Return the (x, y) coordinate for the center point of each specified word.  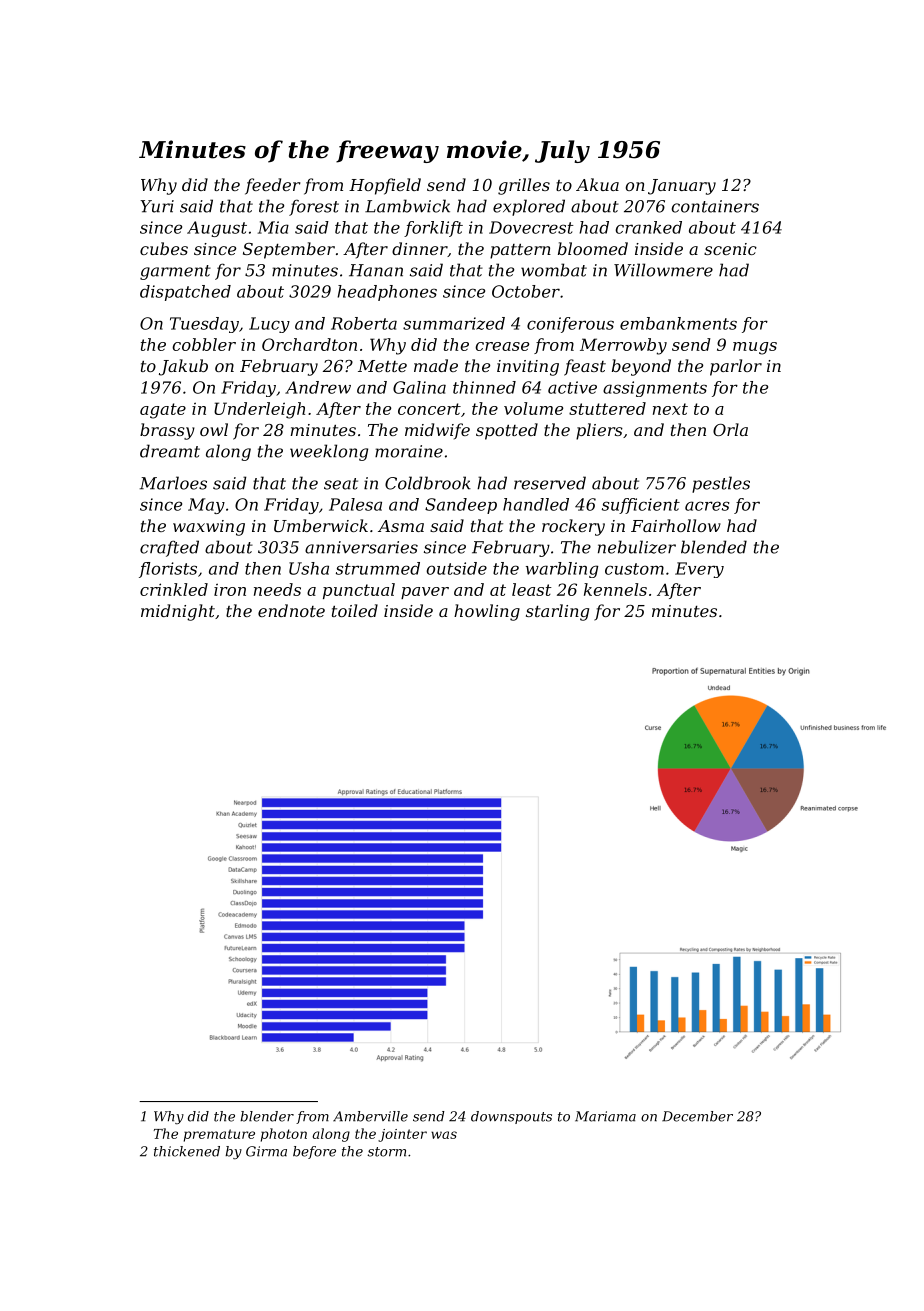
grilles (524, 186)
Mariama (605, 1116)
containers (715, 206)
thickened (187, 1151)
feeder (273, 186)
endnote (291, 610)
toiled (355, 610)
